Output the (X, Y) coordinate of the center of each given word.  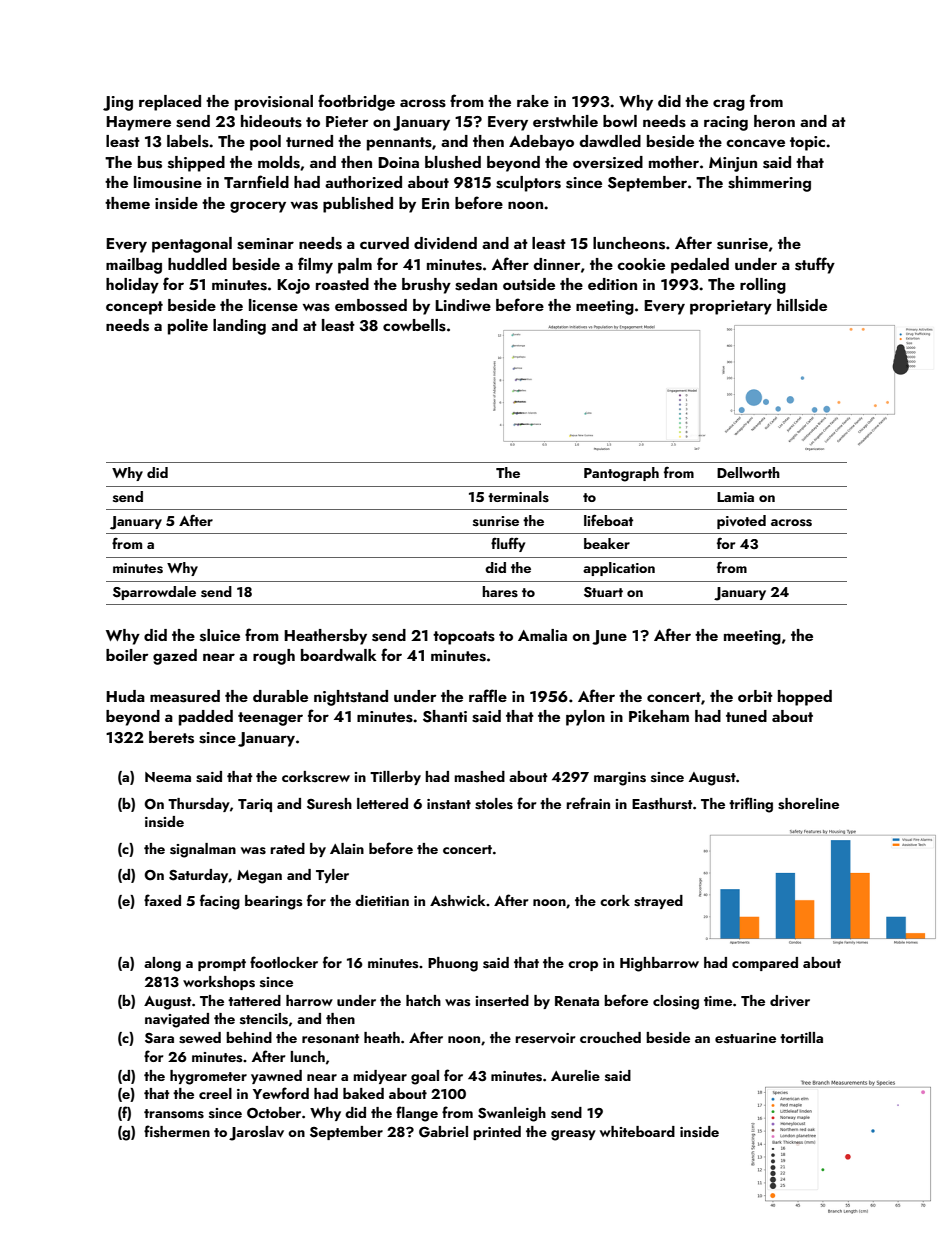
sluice (220, 635)
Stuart (603, 592)
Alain (347, 848)
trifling (751, 805)
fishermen (177, 1131)
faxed (162, 900)
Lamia (735, 497)
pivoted (741, 522)
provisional (274, 103)
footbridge (356, 102)
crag (729, 105)
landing (239, 327)
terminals (518, 497)
